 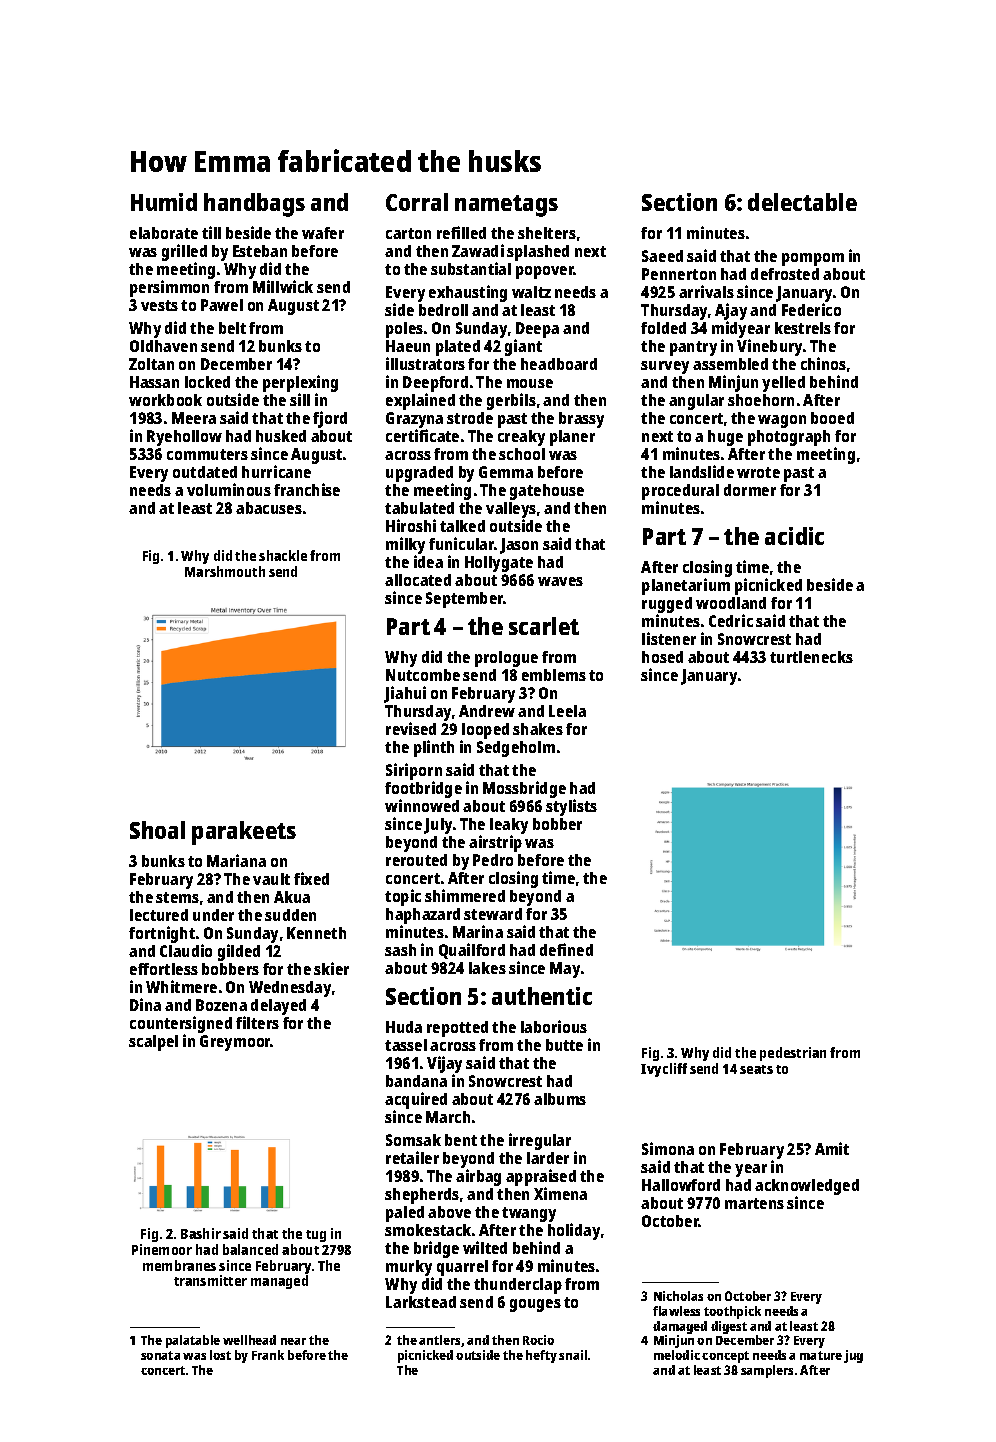 I want to click on Vijay, so click(x=444, y=1064).
